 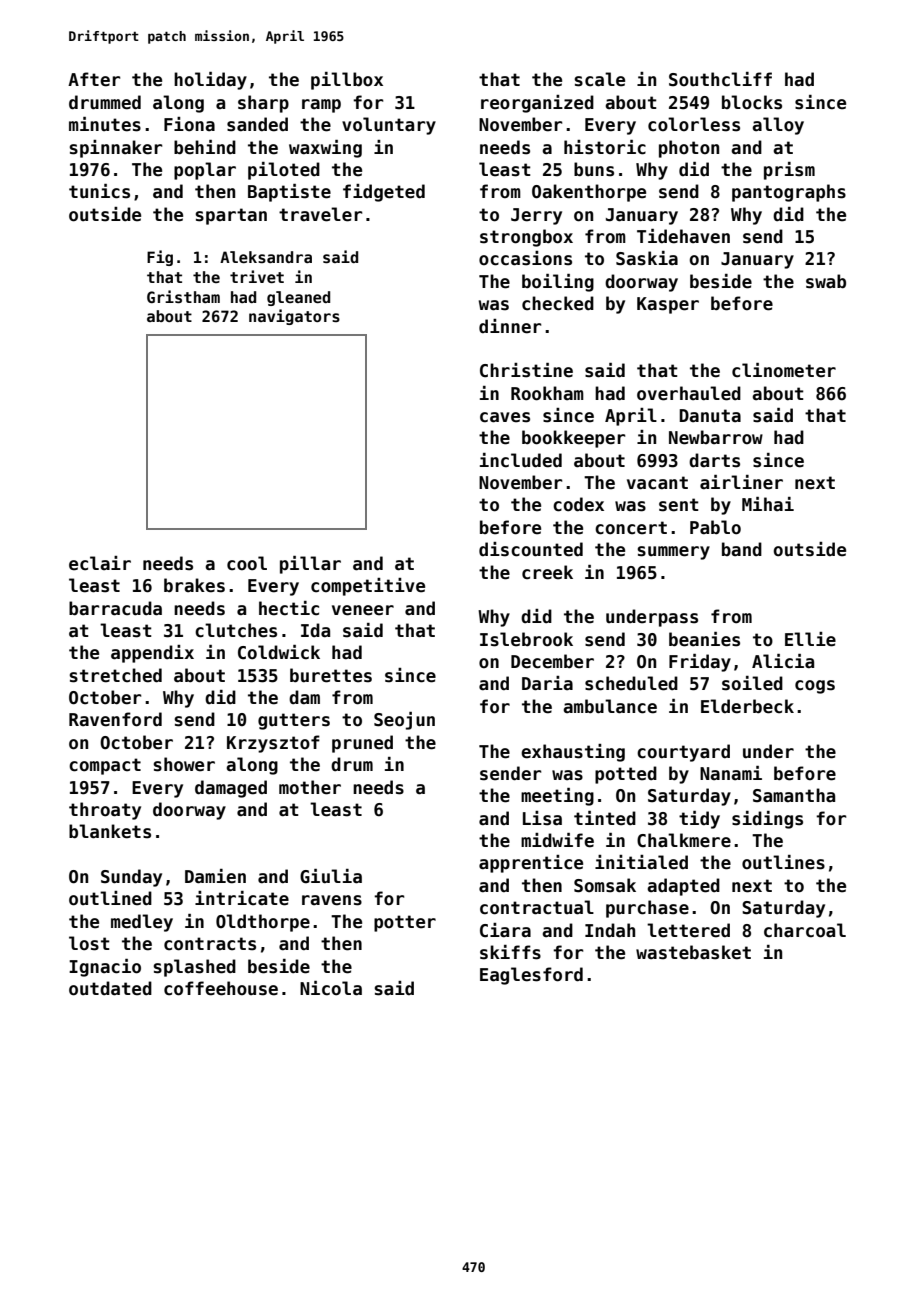 What do you see at coordinates (594, 169) in the screenshot?
I see `buns` at bounding box center [594, 169].
